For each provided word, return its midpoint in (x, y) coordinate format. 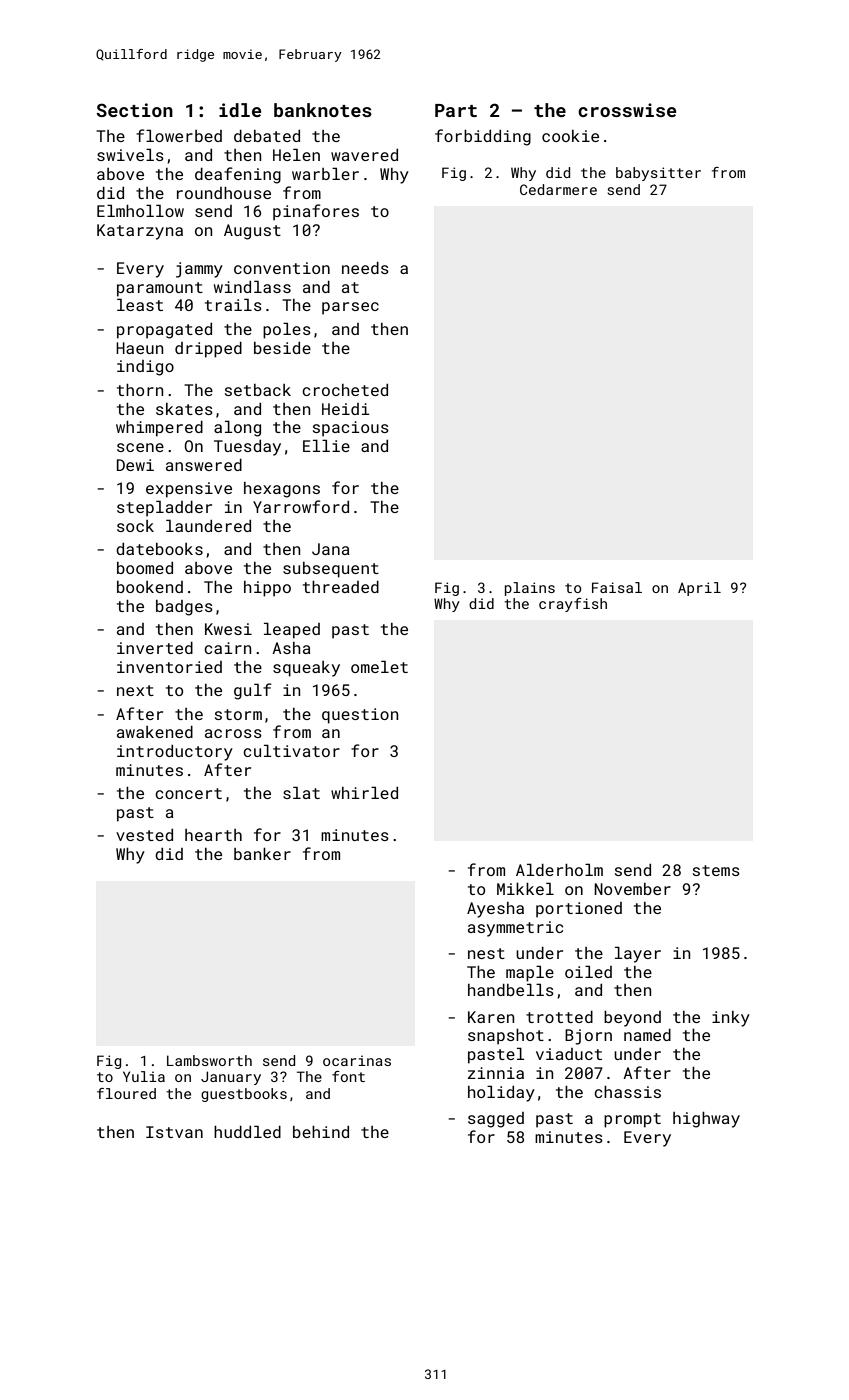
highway (706, 1120)
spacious (351, 429)
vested (144, 835)
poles (287, 330)
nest (486, 953)
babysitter (658, 174)
